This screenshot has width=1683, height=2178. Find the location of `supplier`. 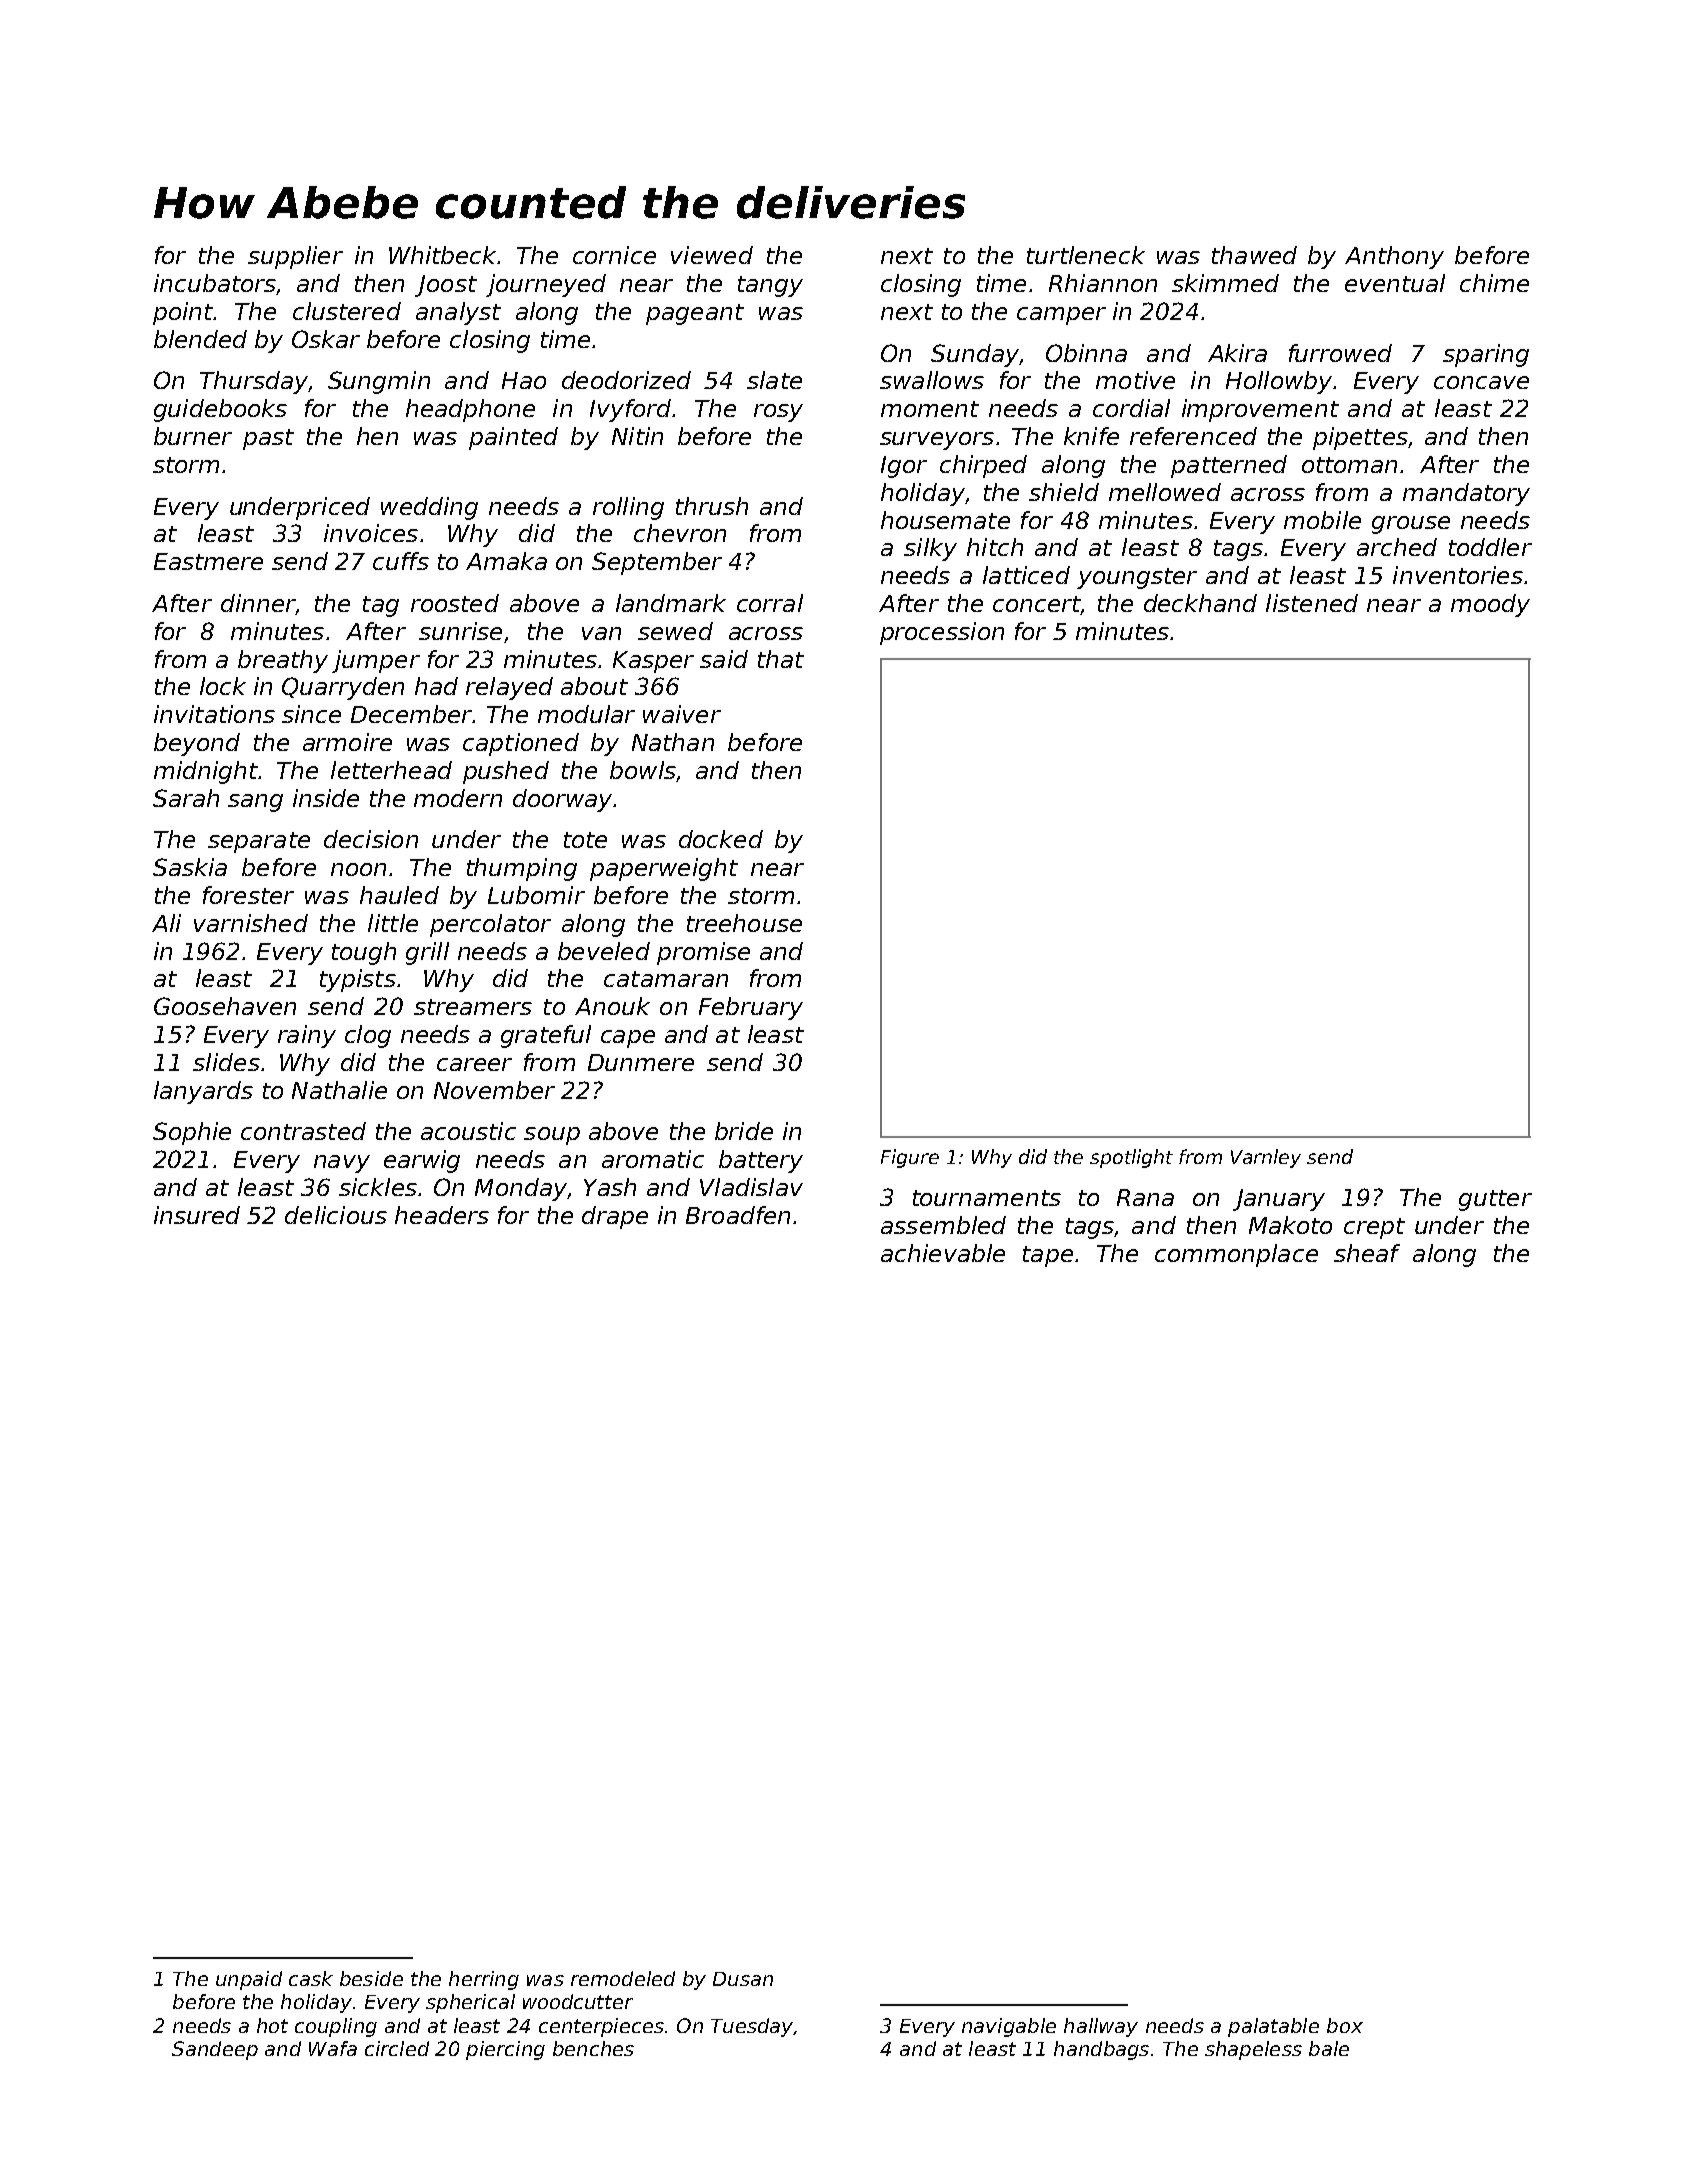

supplier is located at coordinates (295, 257).
